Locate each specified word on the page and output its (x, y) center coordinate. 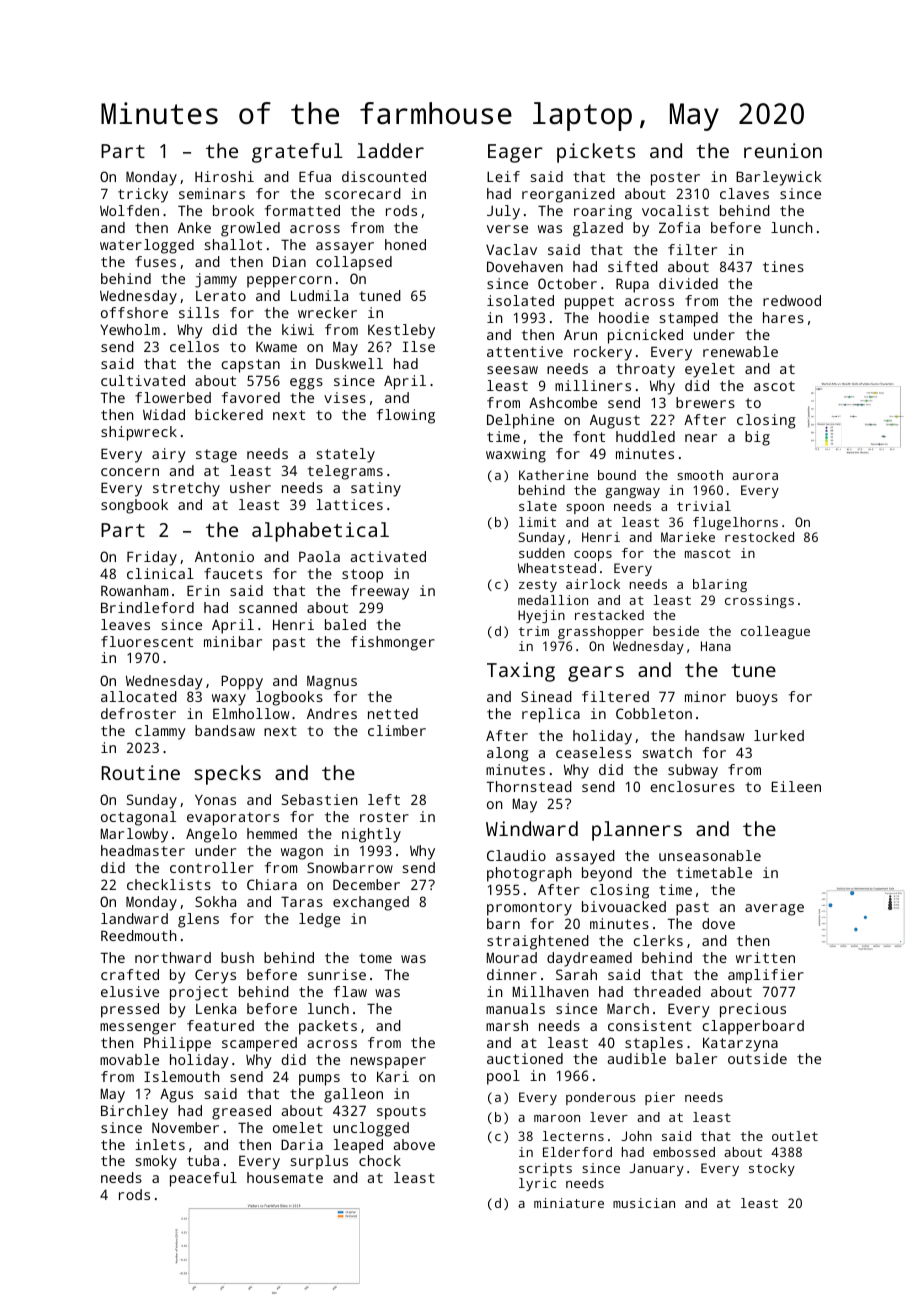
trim (534, 631)
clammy (160, 732)
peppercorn (289, 282)
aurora (755, 476)
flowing (406, 416)
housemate (285, 1177)
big (757, 438)
